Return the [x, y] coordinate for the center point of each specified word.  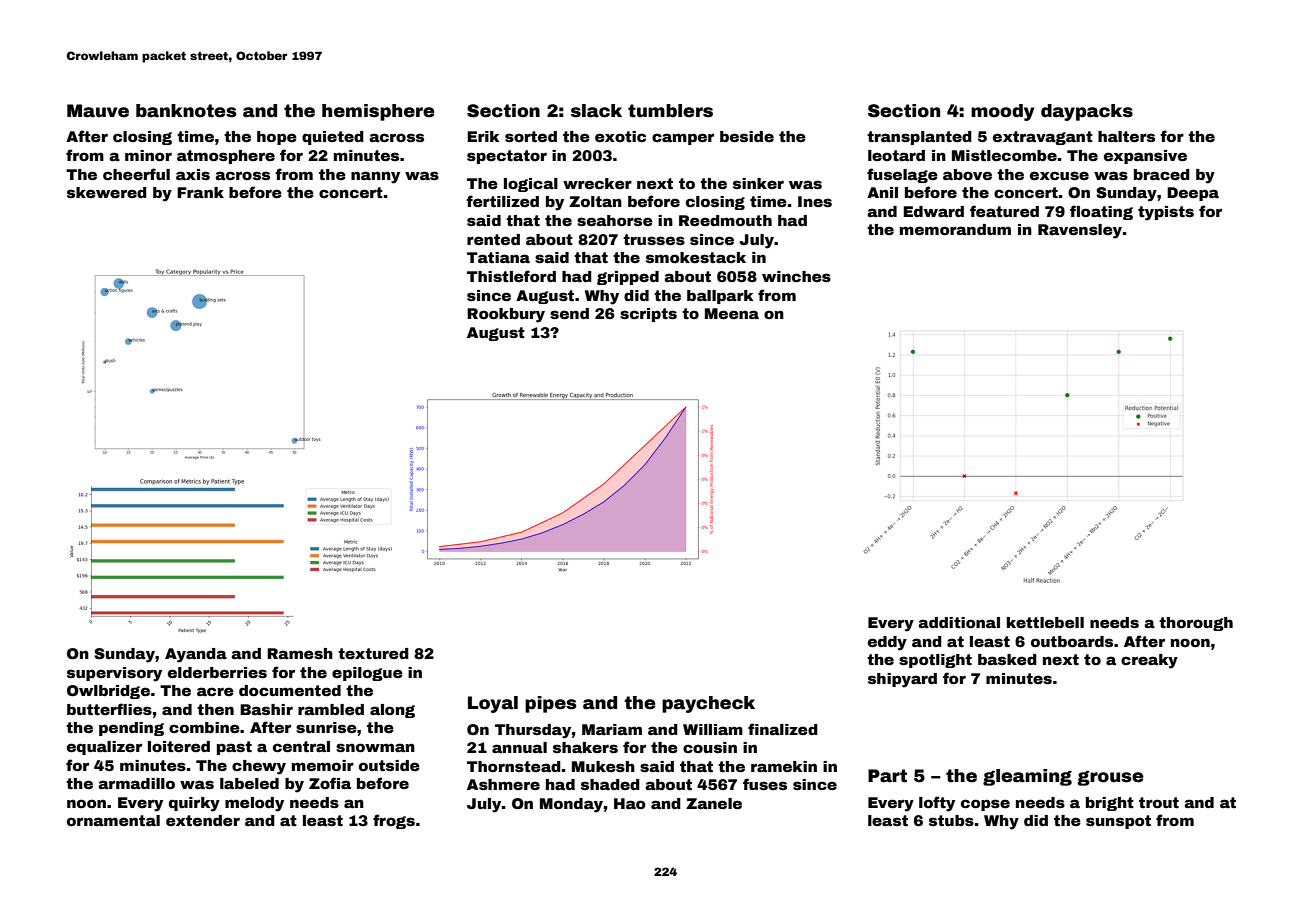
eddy [887, 643]
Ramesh [300, 653]
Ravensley [1080, 231]
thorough [1196, 624]
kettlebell [1045, 622]
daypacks [1087, 112]
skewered [107, 192]
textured [373, 653]
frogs [394, 821]
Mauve [98, 111]
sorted [531, 136]
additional [959, 622]
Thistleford [511, 276]
